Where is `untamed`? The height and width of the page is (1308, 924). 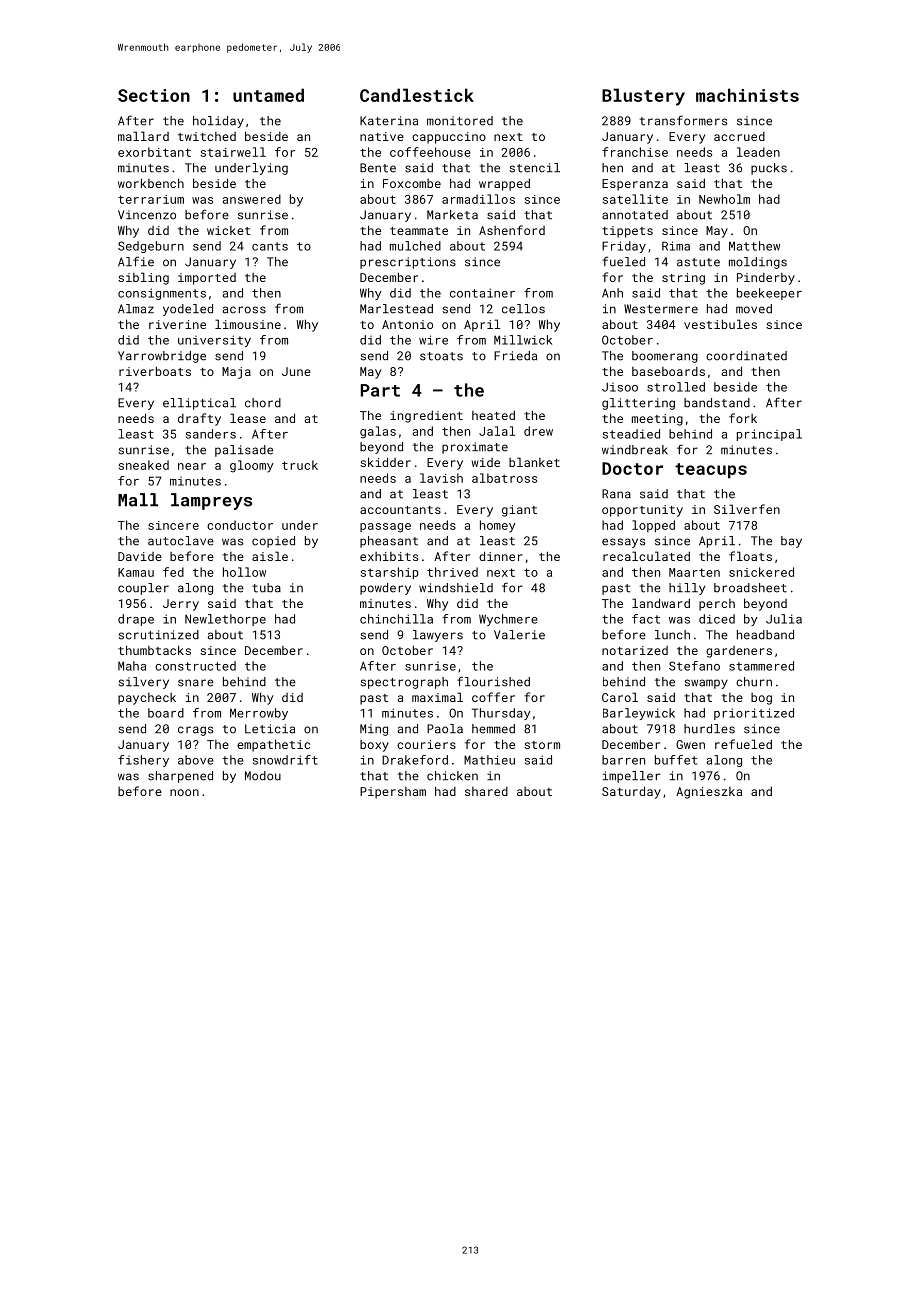
untamed is located at coordinates (268, 95).
